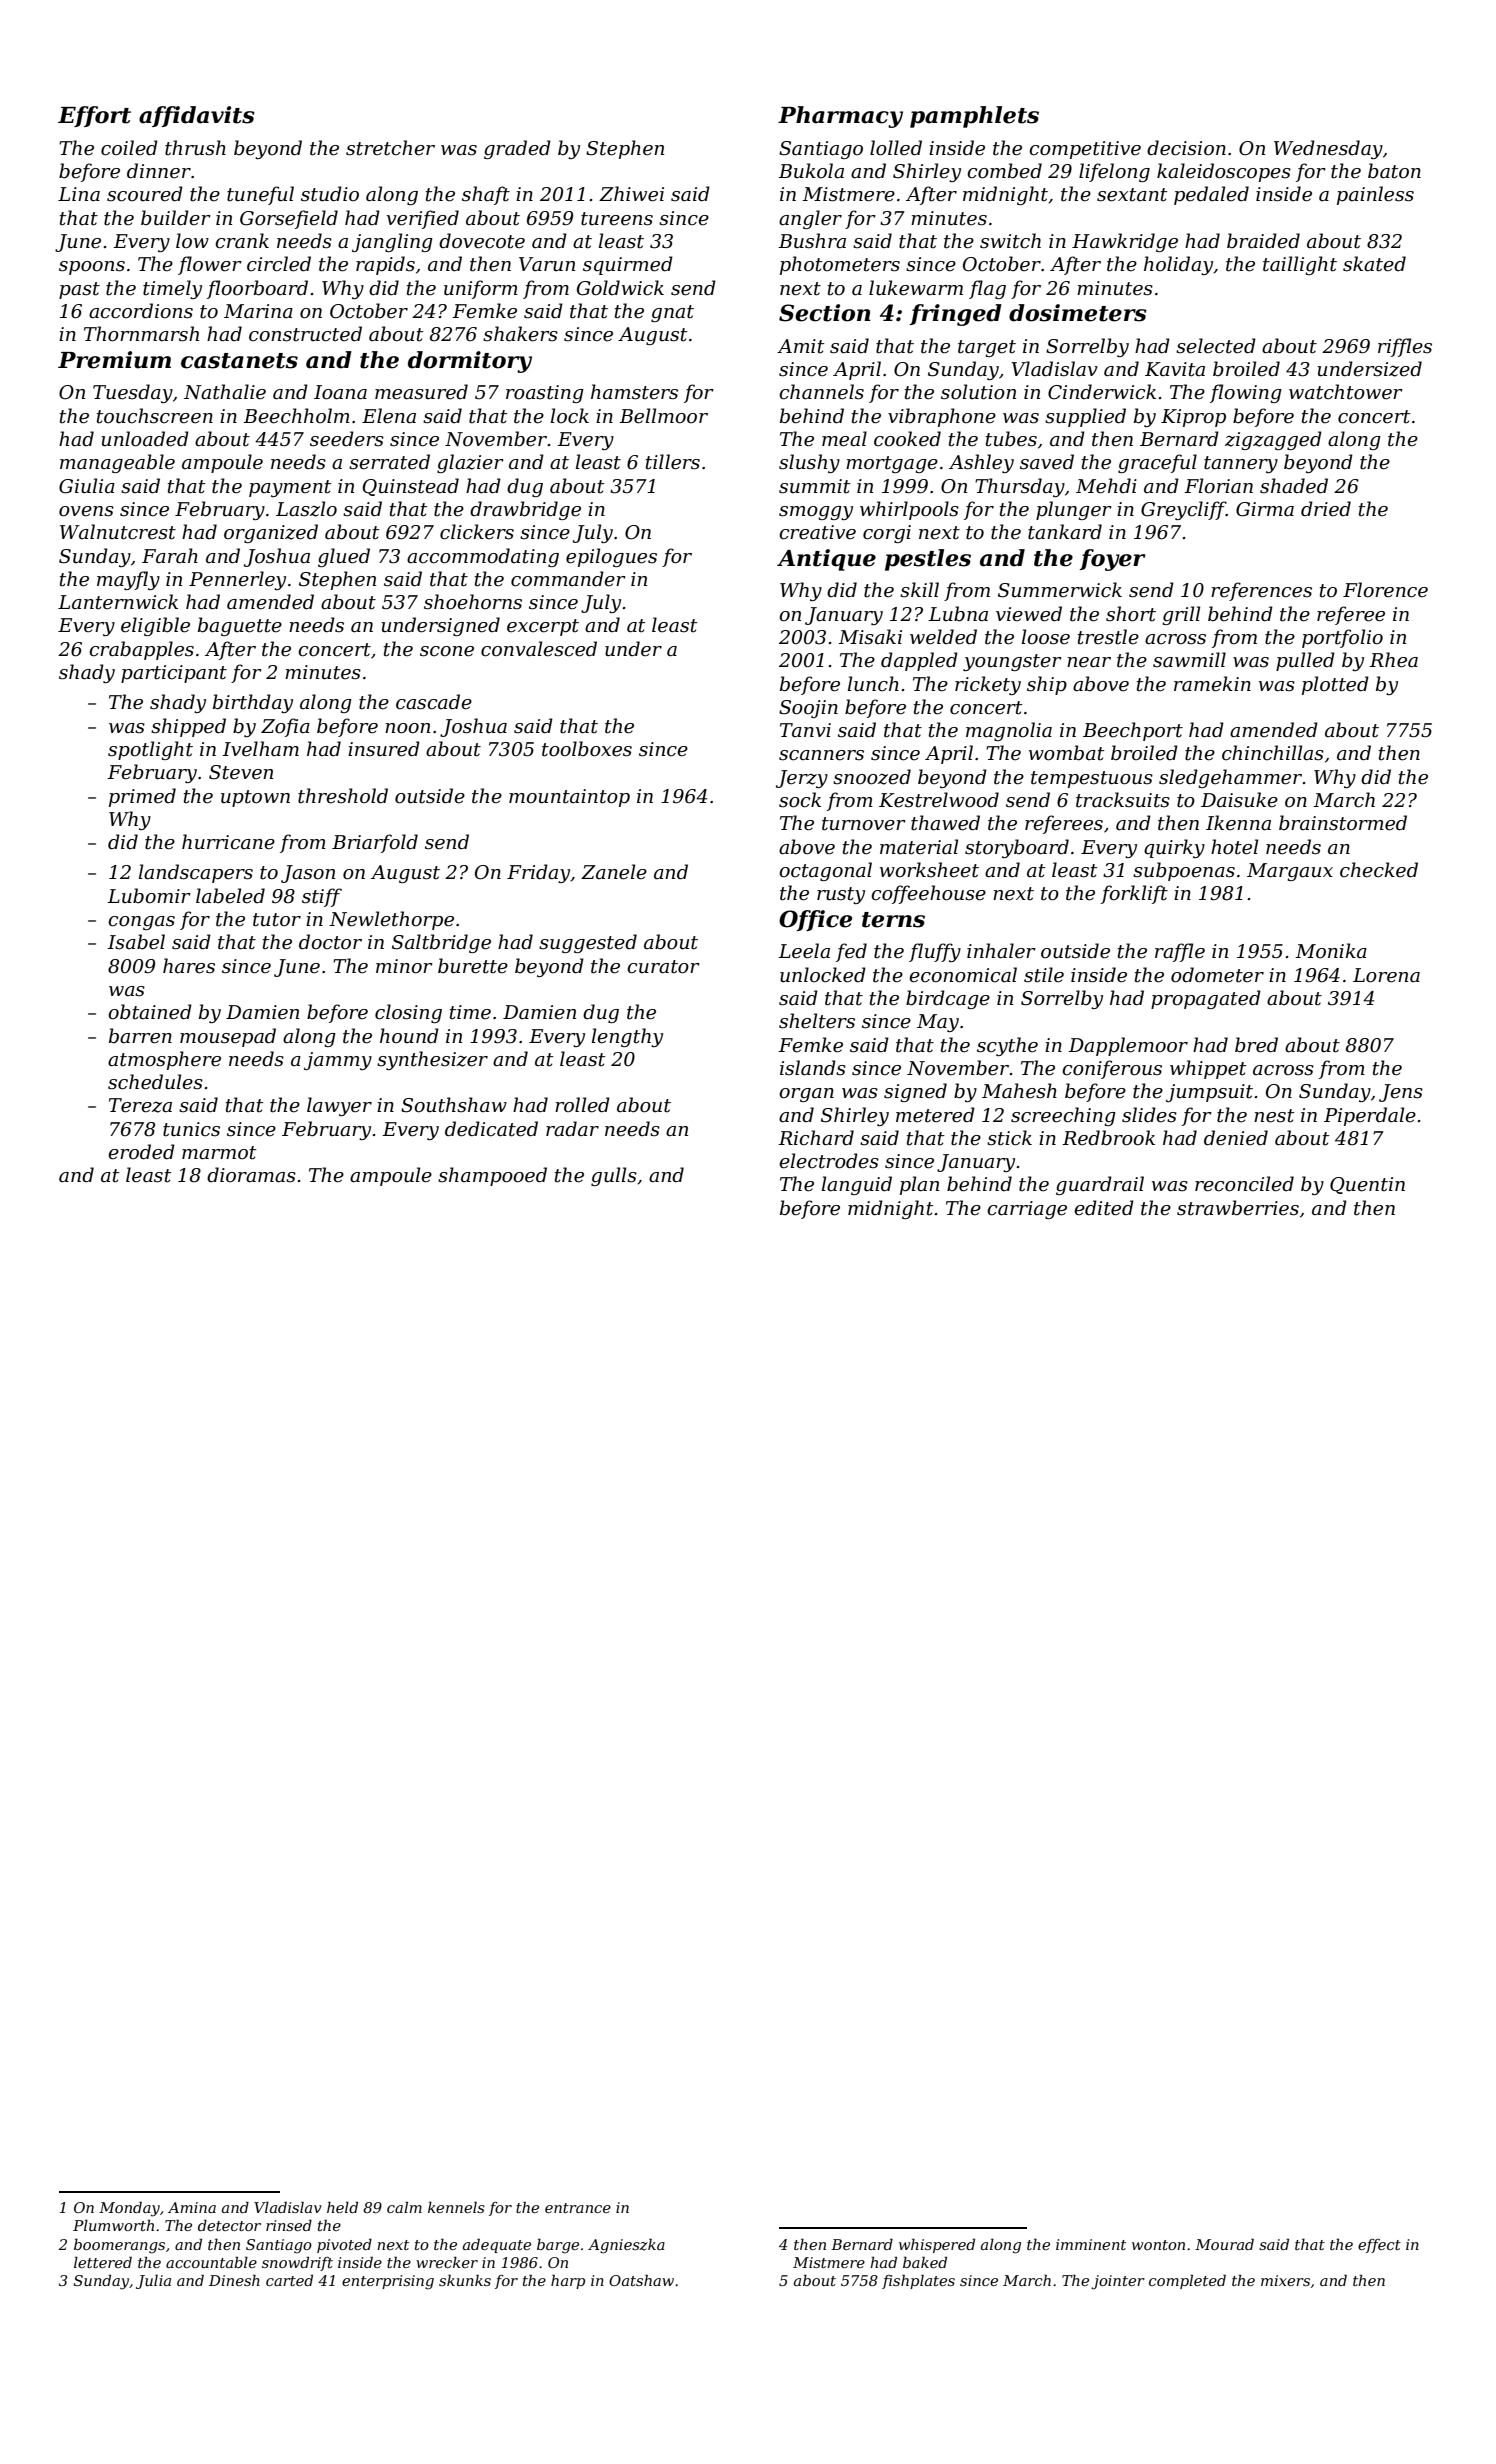 This image has width=1496, height=2464. What do you see at coordinates (948, 999) in the image?
I see `birdcage` at bounding box center [948, 999].
